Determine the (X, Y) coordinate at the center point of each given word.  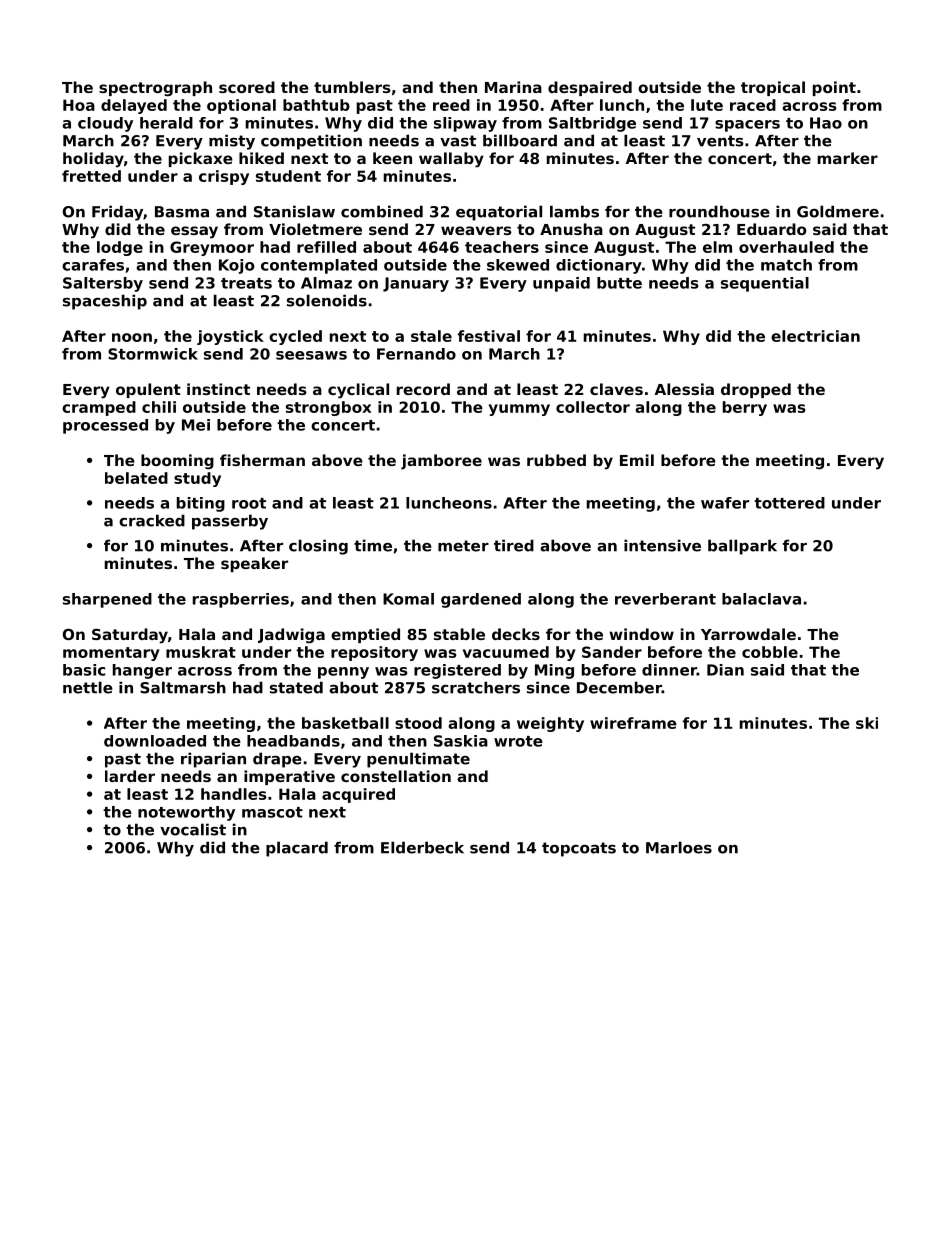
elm (717, 247)
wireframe (633, 723)
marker (848, 158)
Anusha (571, 229)
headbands (293, 741)
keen (392, 158)
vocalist (193, 829)
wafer (725, 503)
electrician (815, 336)
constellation (396, 776)
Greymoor (212, 248)
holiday (93, 160)
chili (159, 407)
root (249, 503)
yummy (519, 410)
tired (514, 545)
